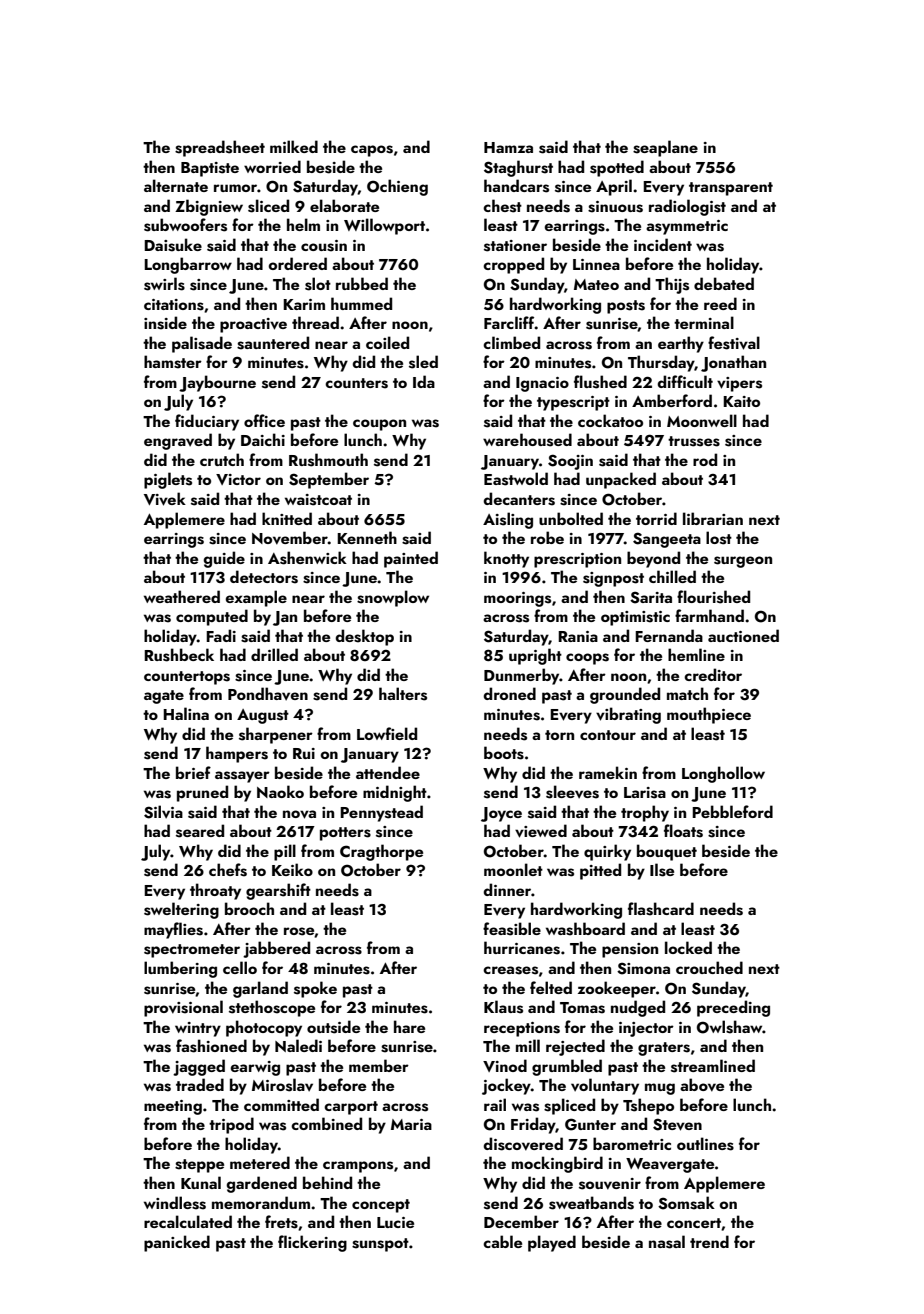 The image size is (924, 1314). I want to click on slot, so click(318, 284).
